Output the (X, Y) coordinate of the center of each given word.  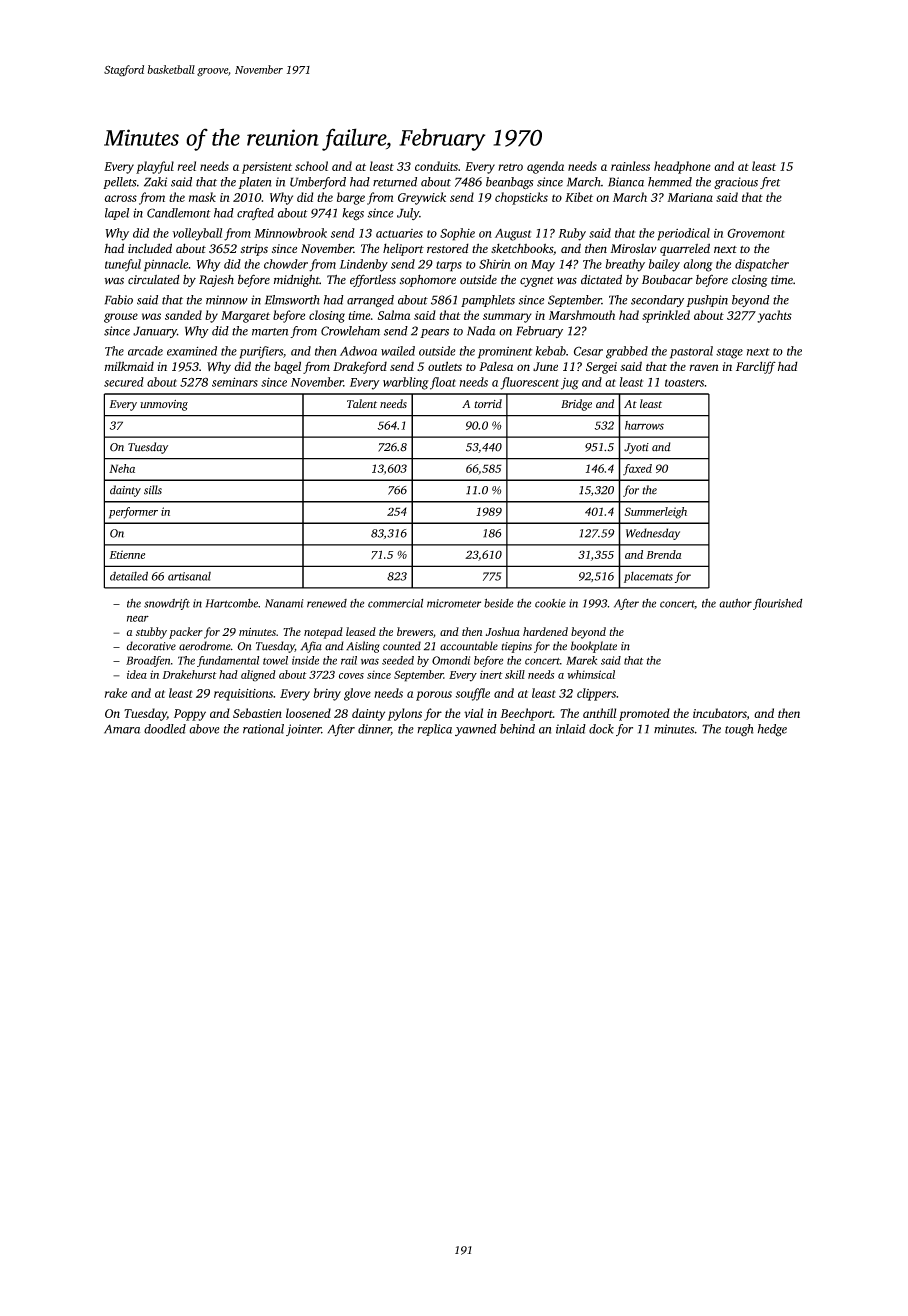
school (311, 166)
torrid (488, 403)
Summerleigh (655, 513)
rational (263, 729)
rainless (630, 166)
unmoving (164, 405)
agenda (545, 167)
